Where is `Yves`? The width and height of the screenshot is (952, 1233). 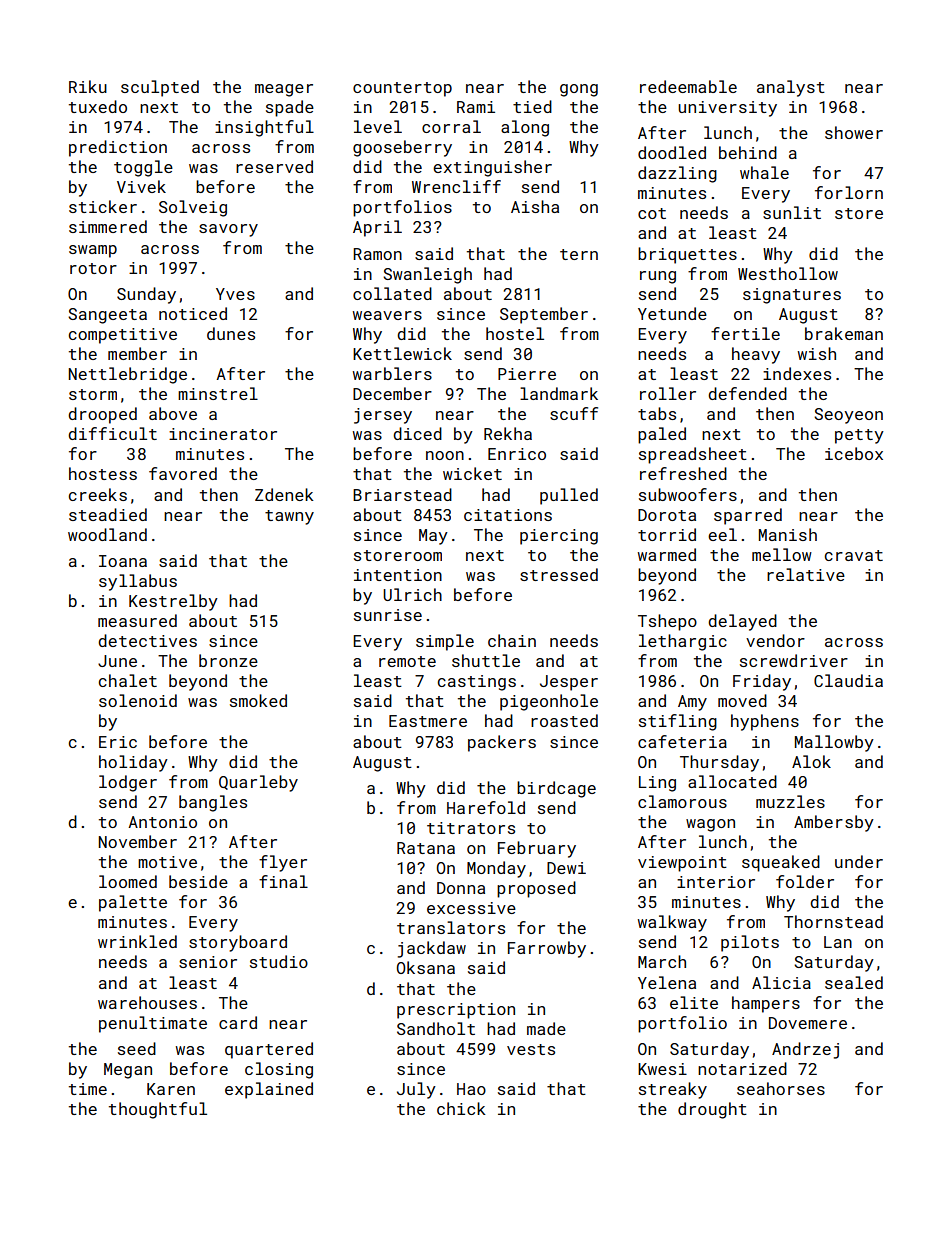
Yves is located at coordinates (235, 294).
